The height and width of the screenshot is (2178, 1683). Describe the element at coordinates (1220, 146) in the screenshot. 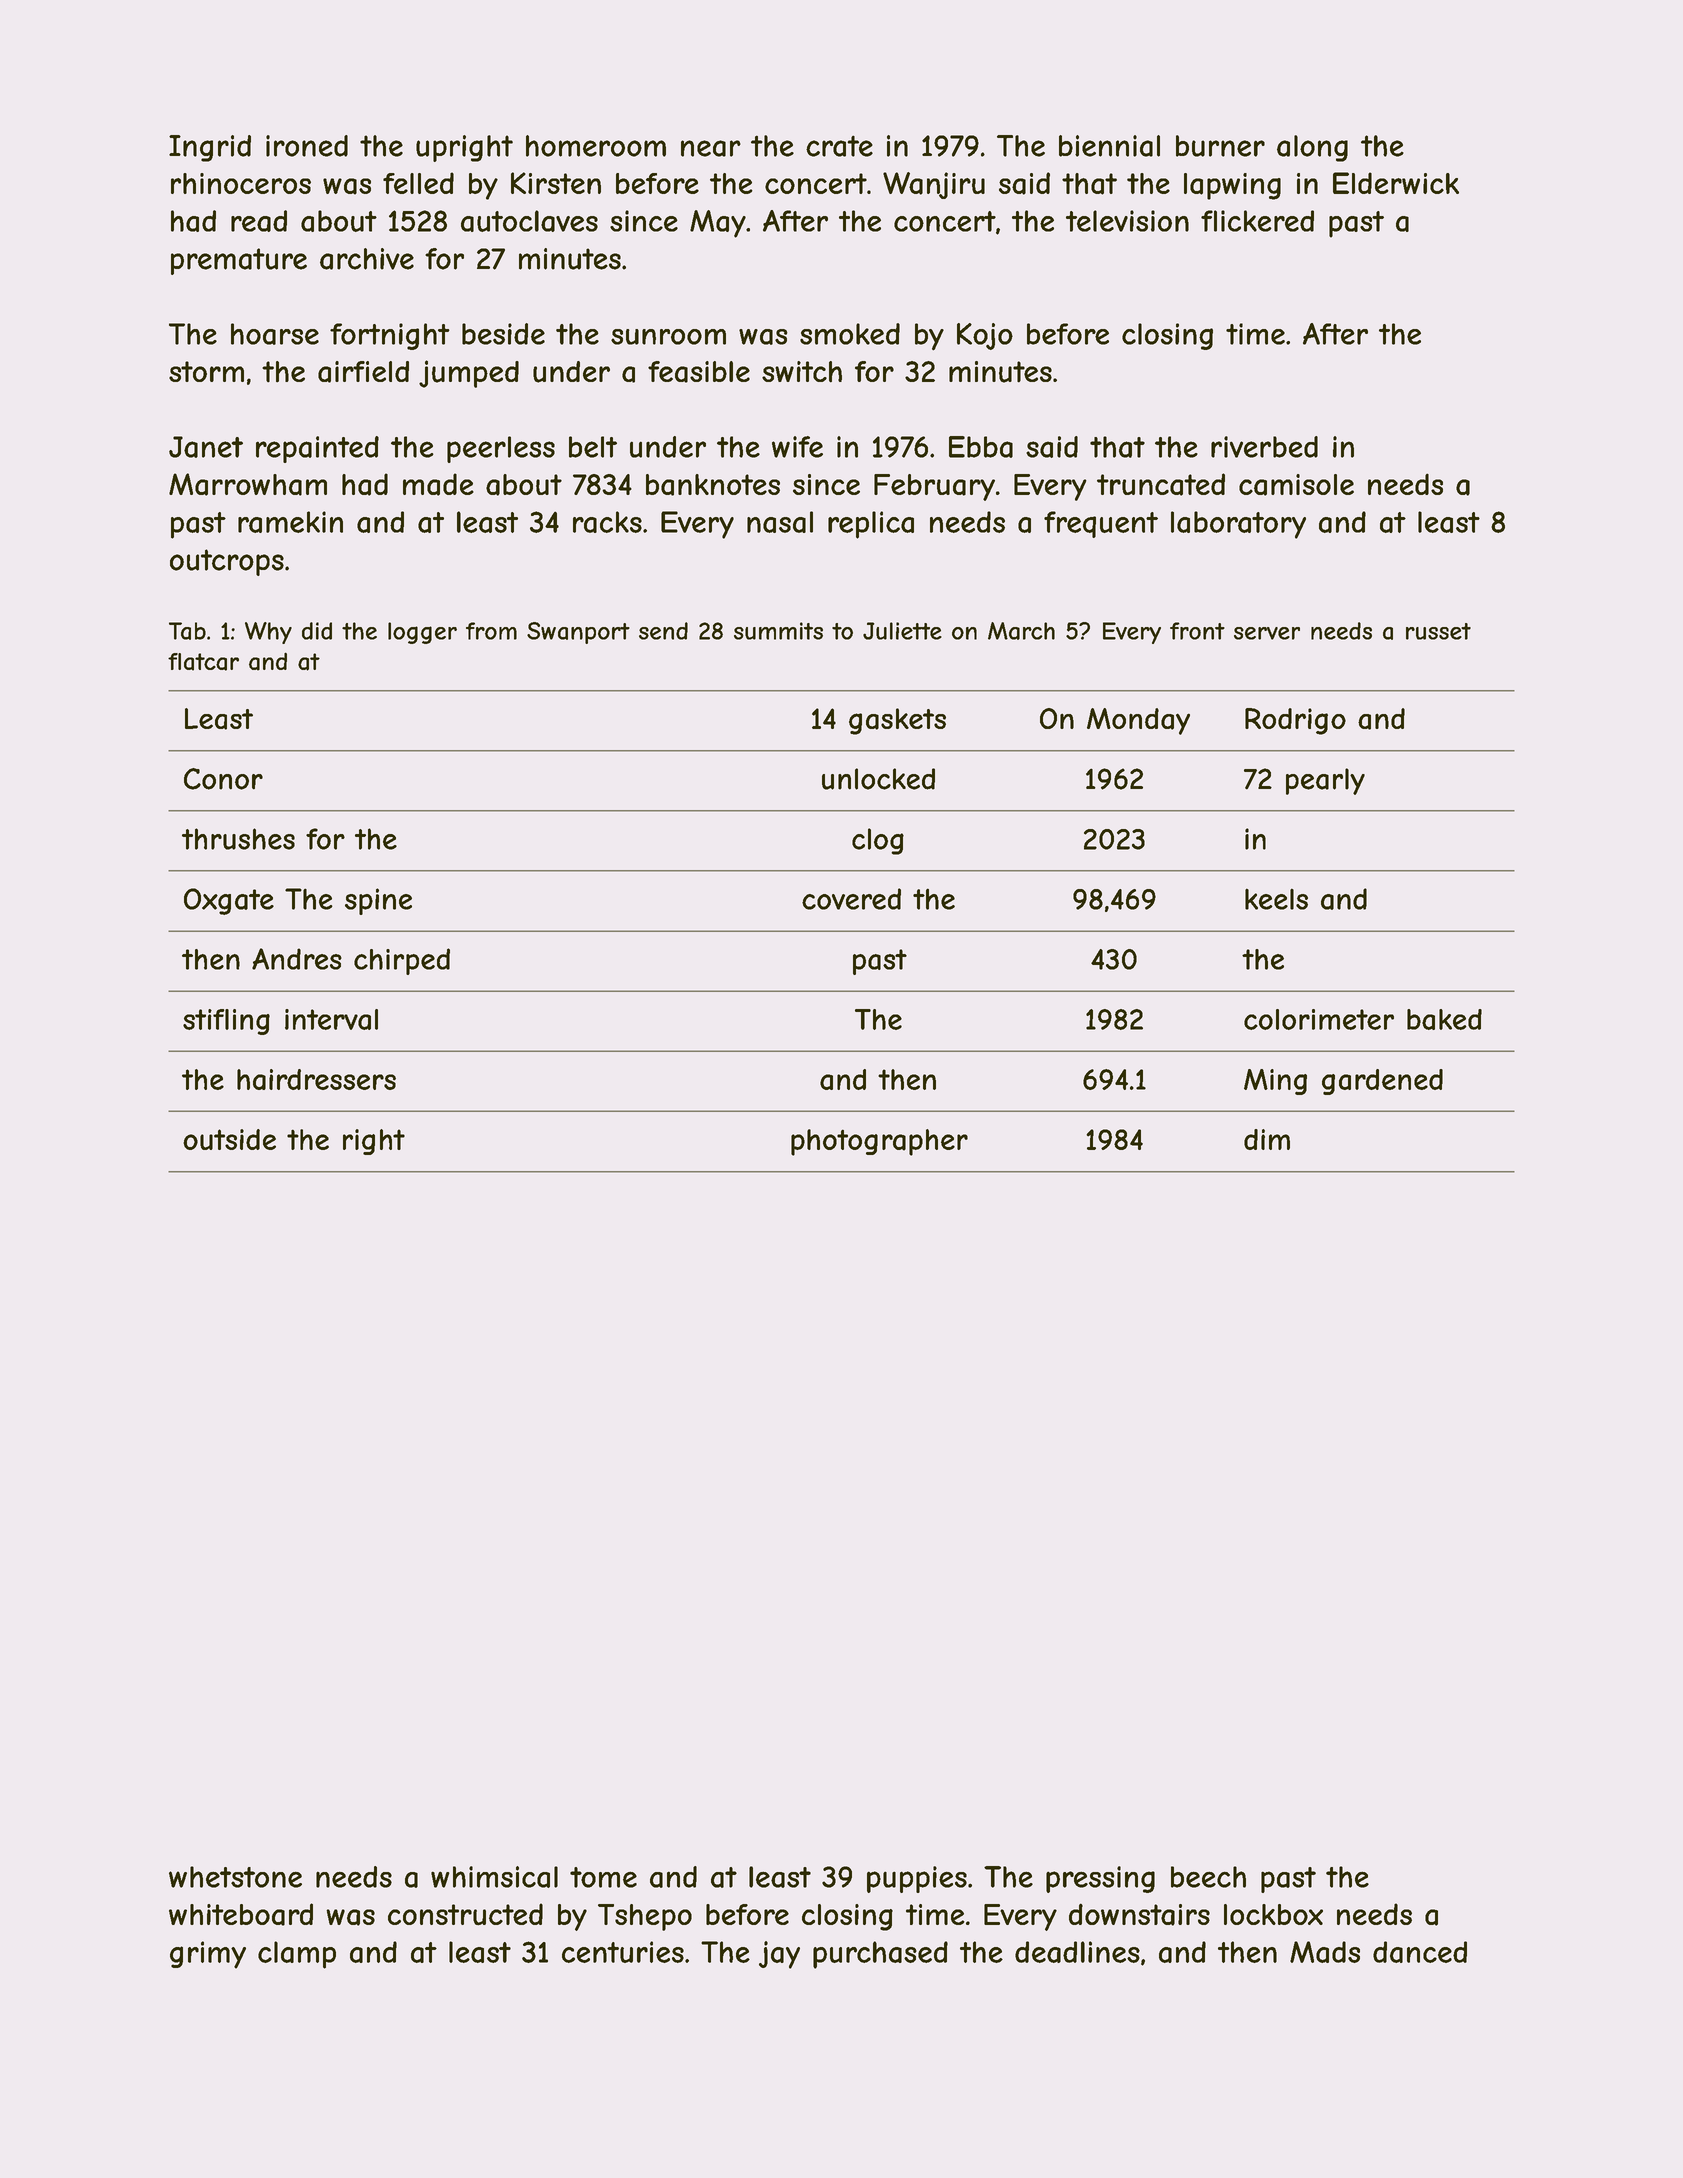

I see `burner` at that location.
